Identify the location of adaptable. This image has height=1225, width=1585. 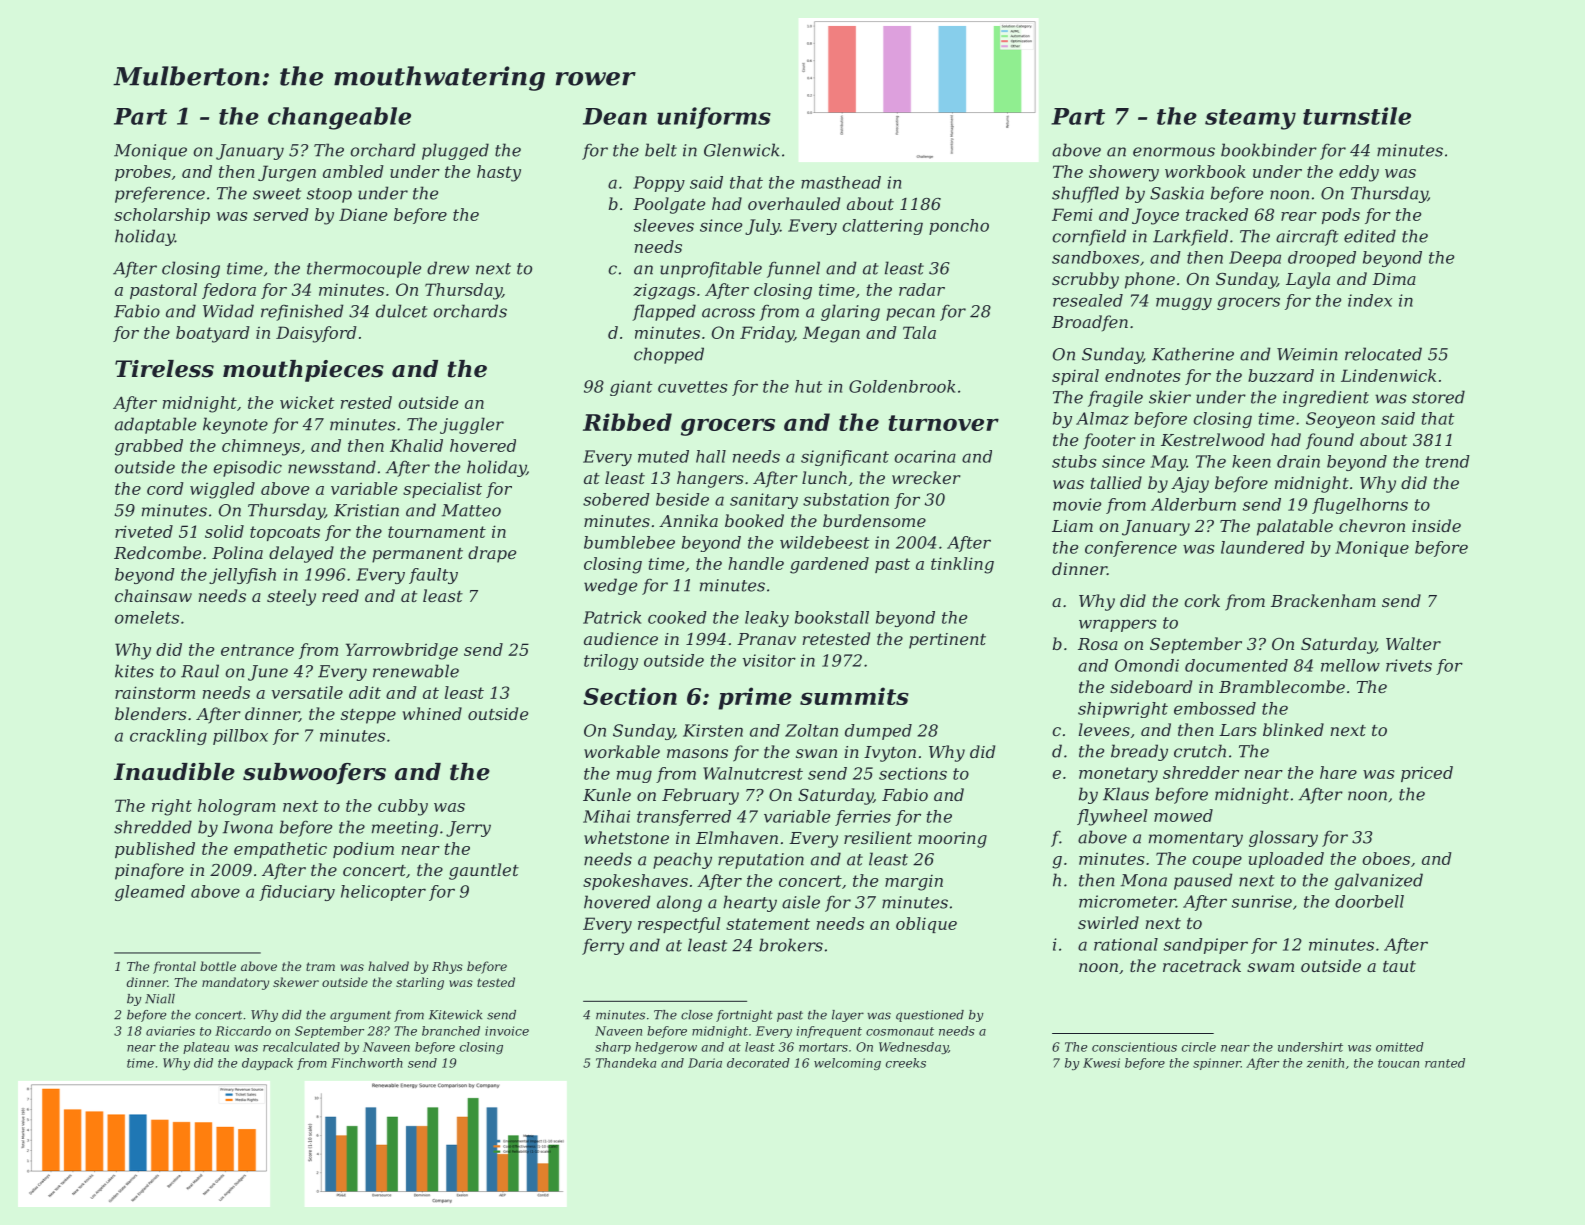
(155, 425).
